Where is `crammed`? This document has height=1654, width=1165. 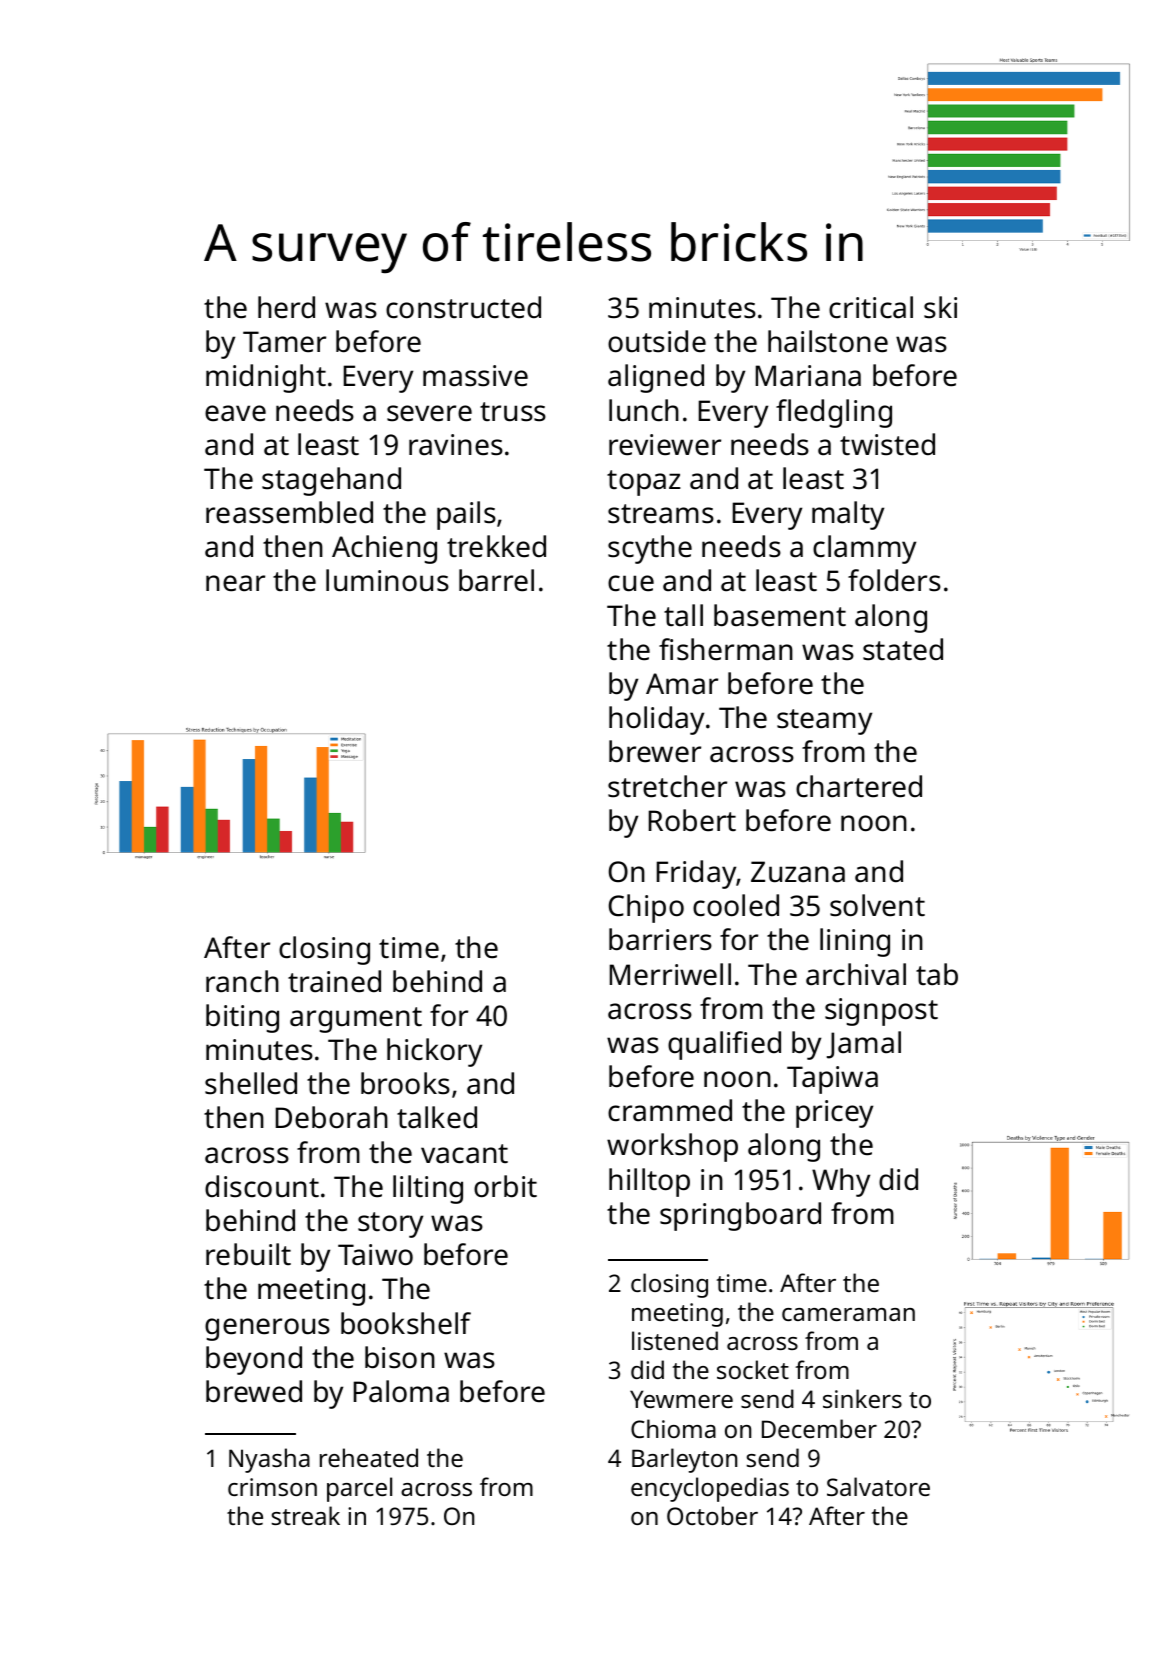 crammed is located at coordinates (670, 1110).
